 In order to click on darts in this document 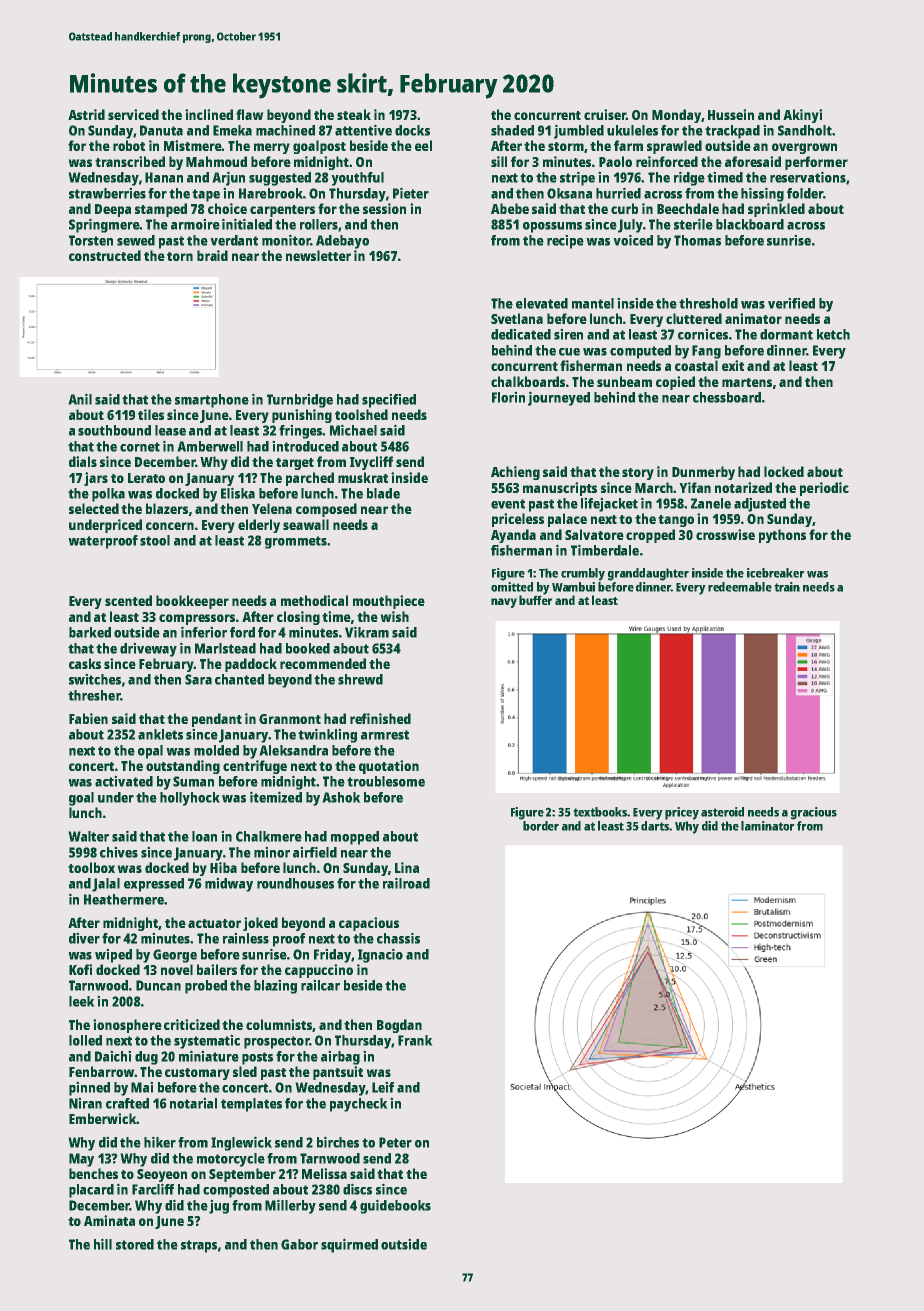, I will do `click(655, 826)`.
